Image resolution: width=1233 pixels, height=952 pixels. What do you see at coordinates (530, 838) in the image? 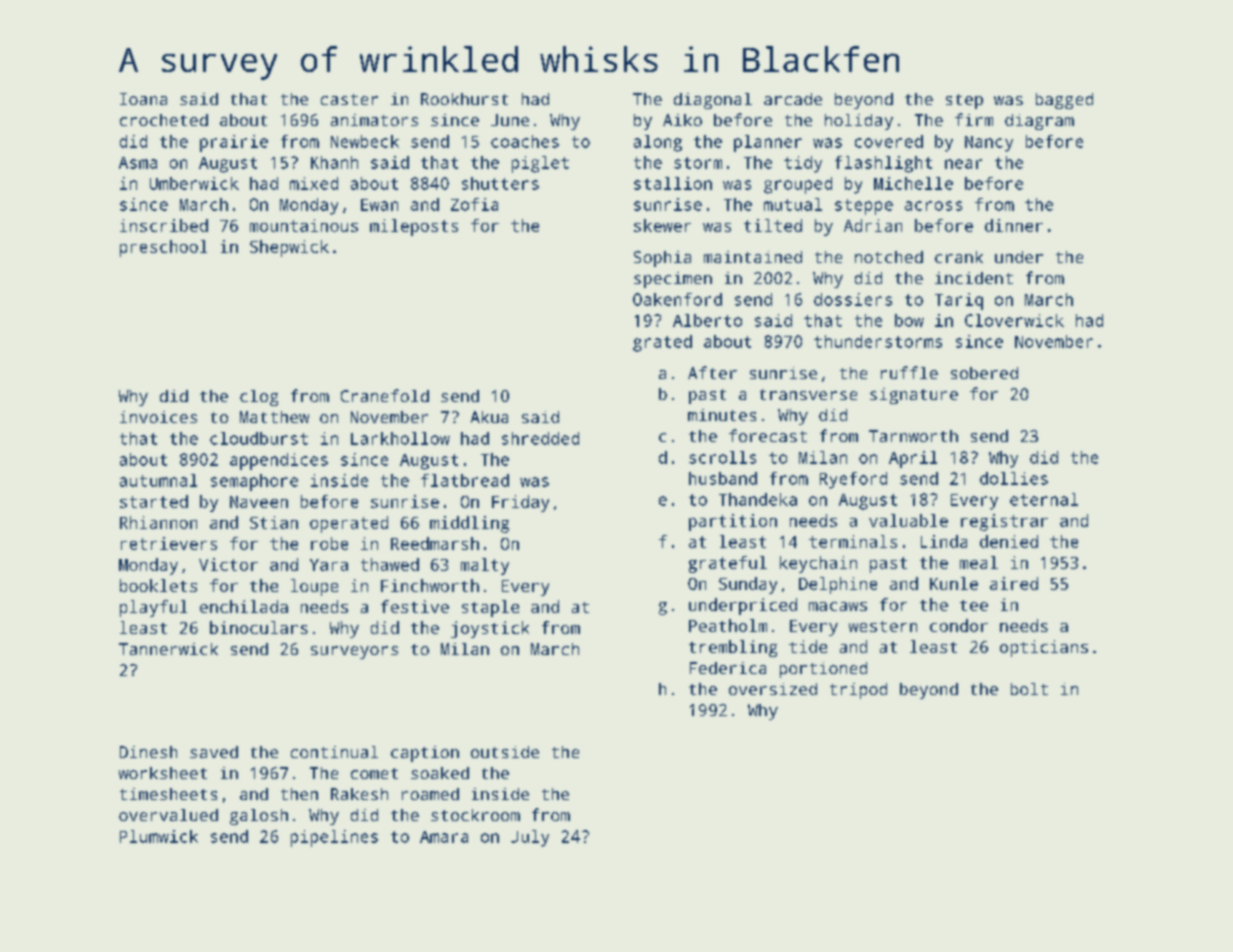
I see `July` at bounding box center [530, 838].
